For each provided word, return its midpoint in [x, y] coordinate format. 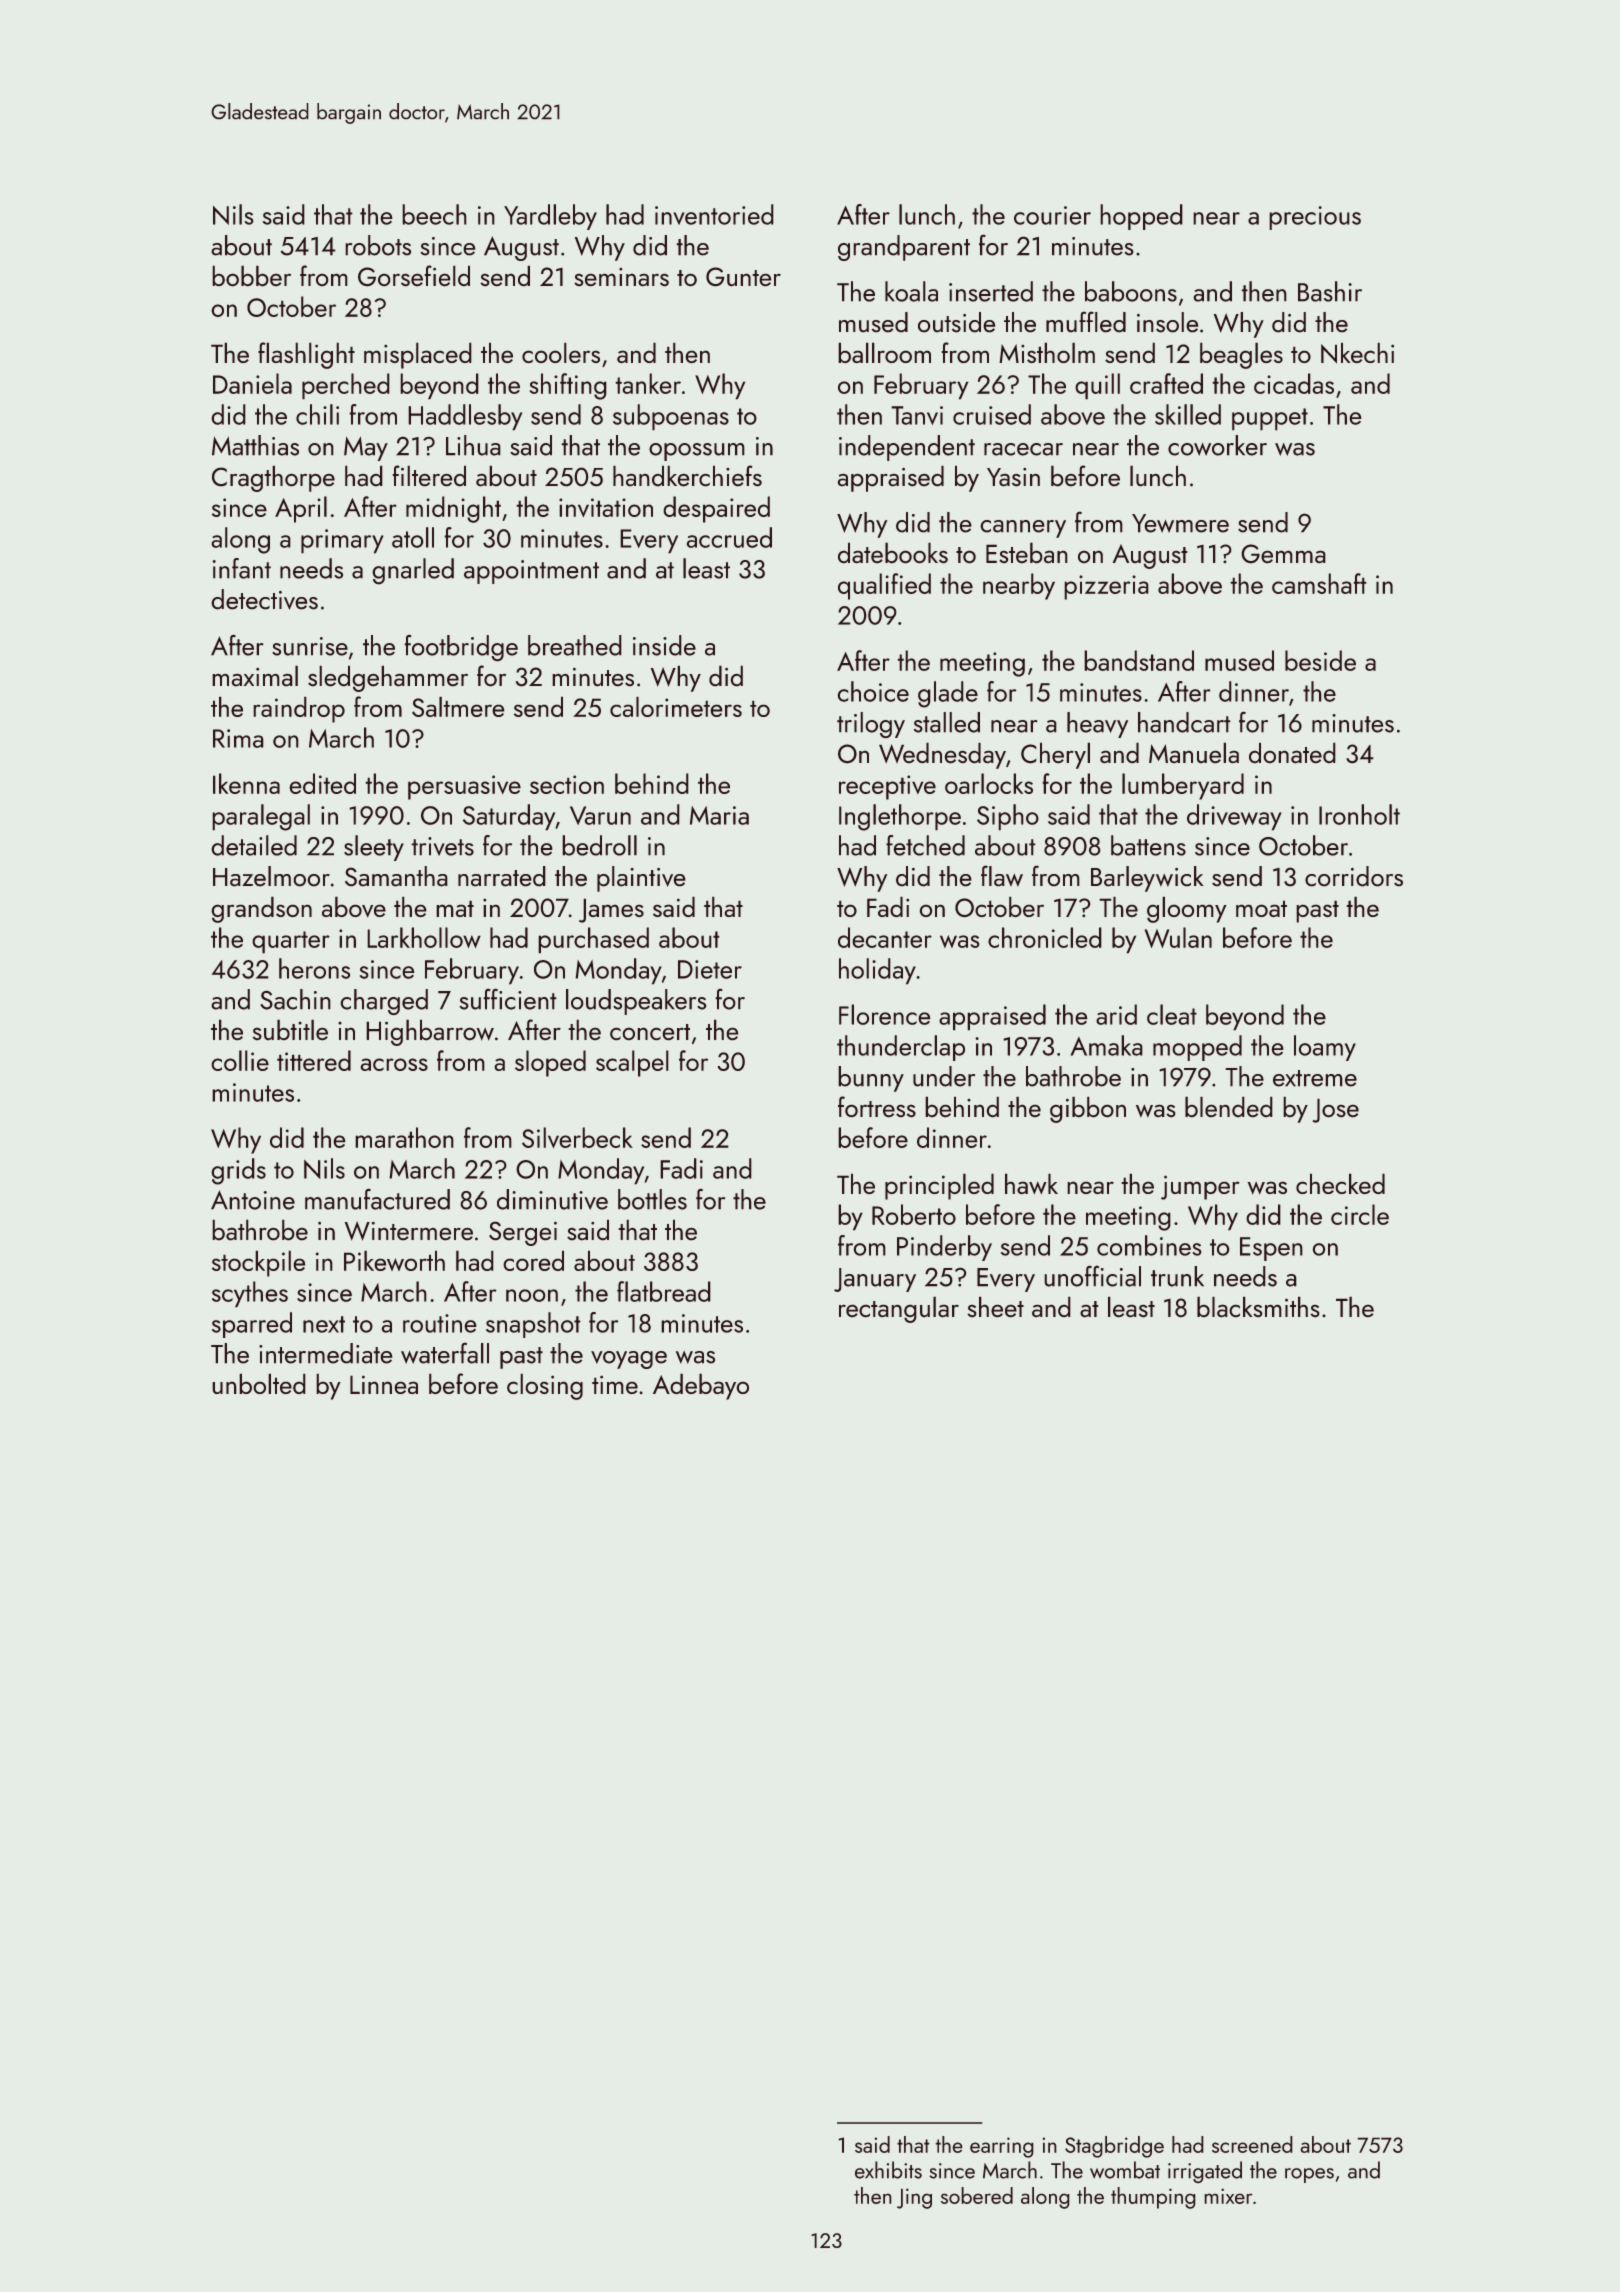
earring [1001, 2147]
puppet [1270, 419]
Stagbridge [1114, 2147]
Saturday [509, 817]
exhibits [888, 2170]
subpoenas [671, 417]
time [615, 1385]
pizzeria [1106, 587]
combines [1149, 1245]
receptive [887, 787]
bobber [252, 276]
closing [545, 1387]
